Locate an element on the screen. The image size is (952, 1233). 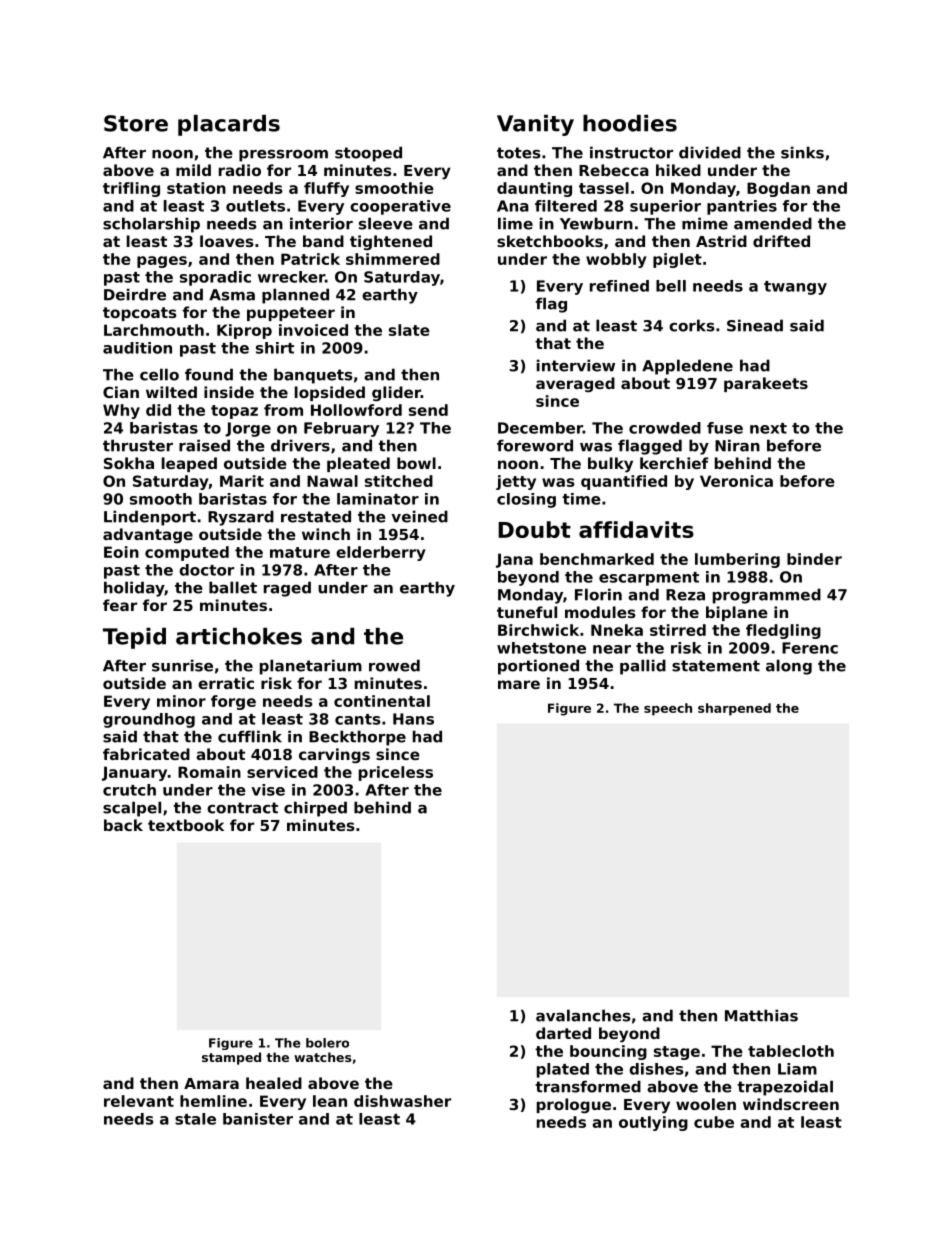
stamped is located at coordinates (231, 1058).
